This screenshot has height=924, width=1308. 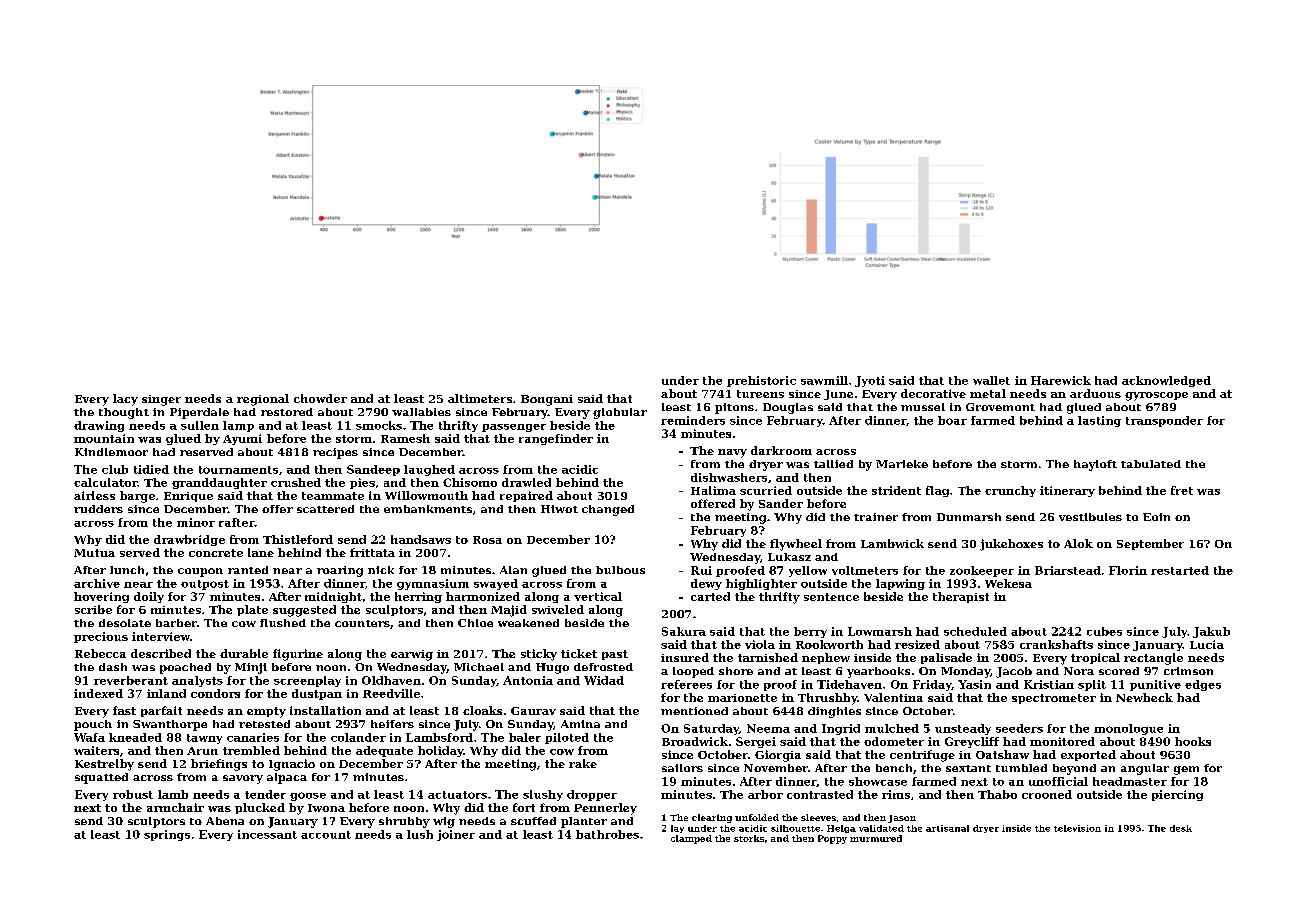 What do you see at coordinates (525, 737) in the screenshot?
I see `baler` at bounding box center [525, 737].
